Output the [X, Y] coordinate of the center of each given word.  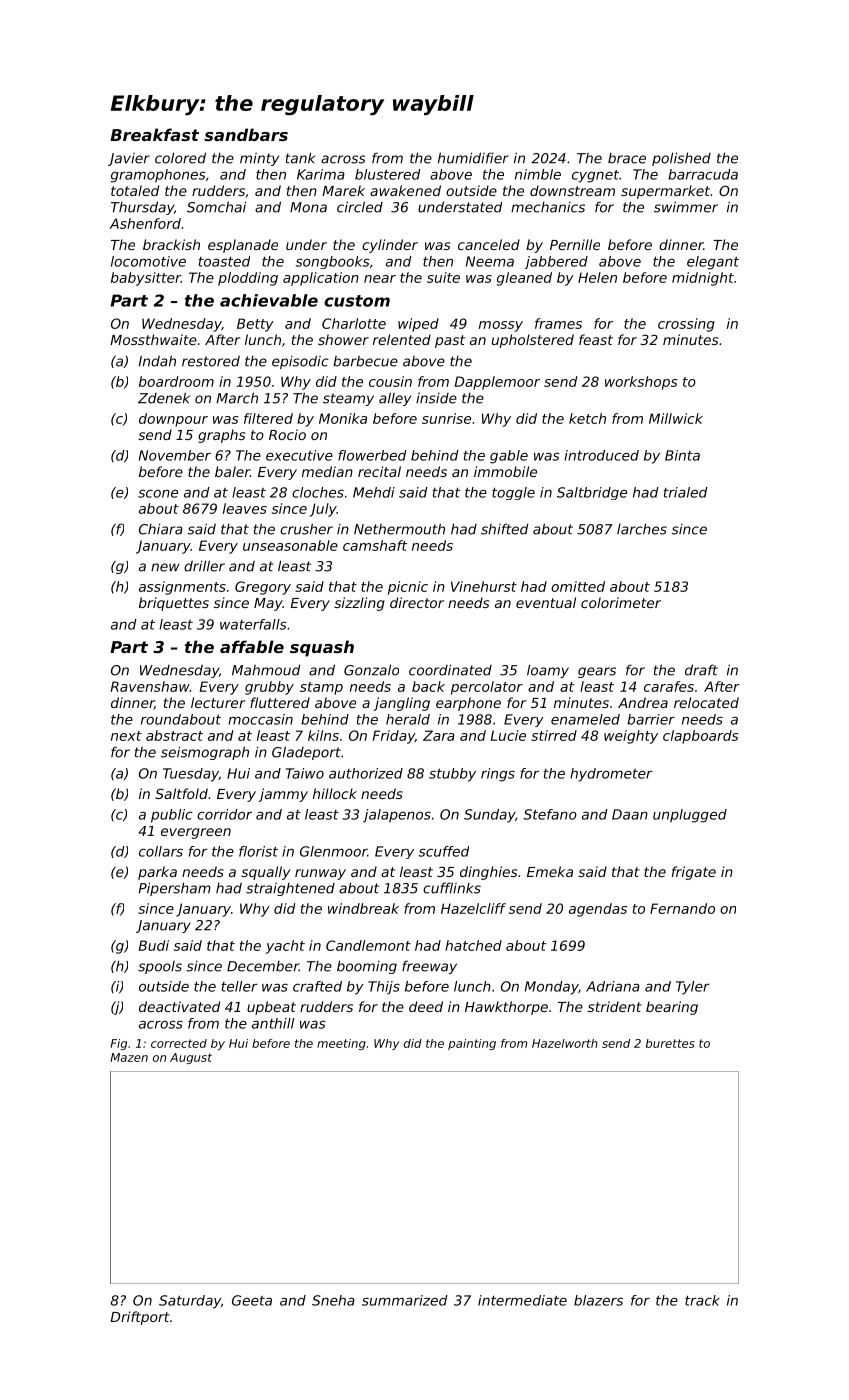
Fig [118, 1044]
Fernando [682, 908]
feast [596, 339]
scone [158, 493]
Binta [682, 455]
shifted [504, 529]
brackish [171, 244]
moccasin [260, 719]
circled [360, 207]
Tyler [693, 988]
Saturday [190, 1302]
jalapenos [397, 816]
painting [472, 1044]
